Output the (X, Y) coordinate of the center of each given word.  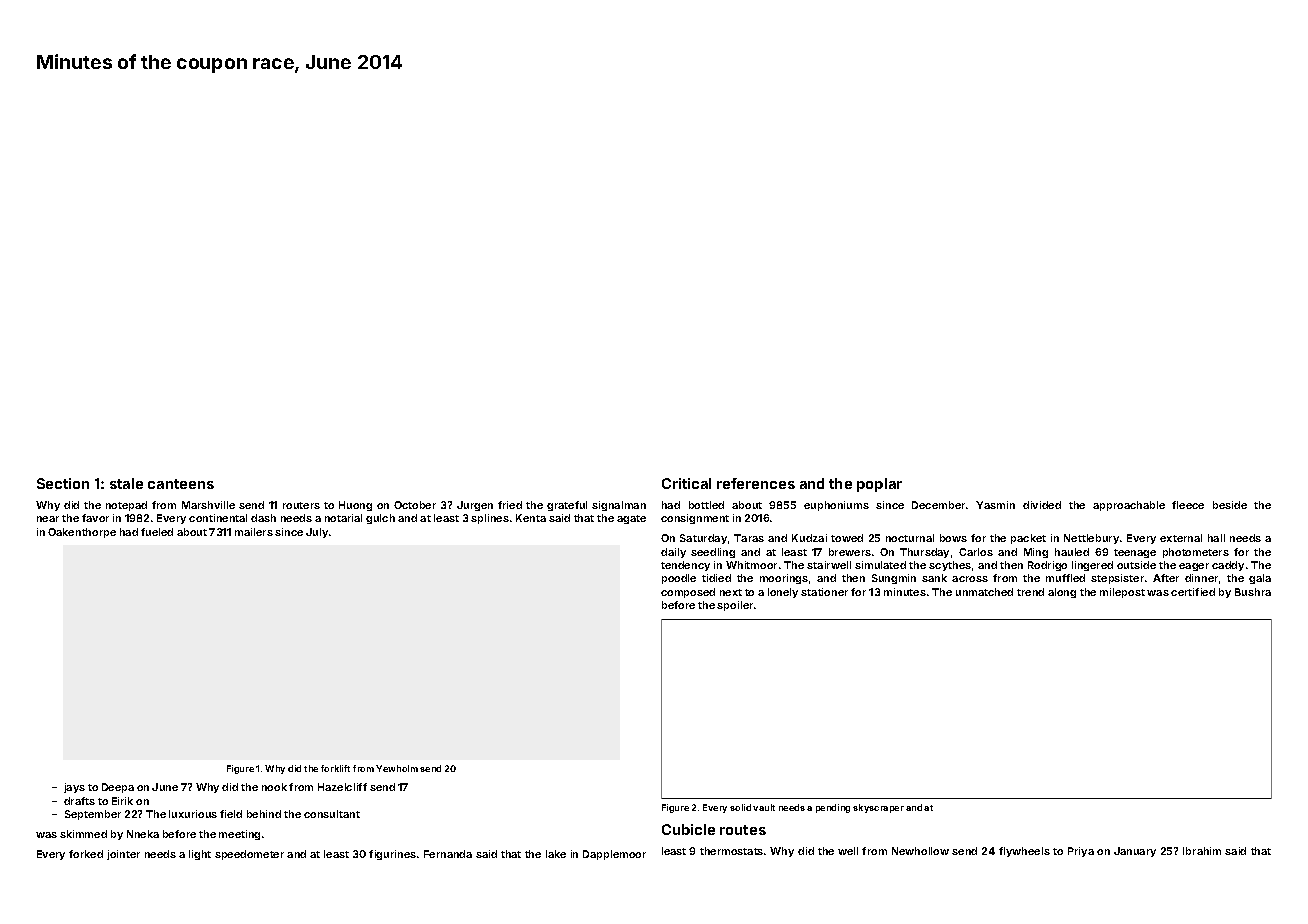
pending (833, 808)
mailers (254, 532)
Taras (749, 538)
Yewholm (397, 768)
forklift (335, 768)
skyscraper (878, 808)
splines (490, 519)
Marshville (208, 505)
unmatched (984, 592)
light (200, 855)
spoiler (735, 606)
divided (1042, 505)
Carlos (976, 552)
